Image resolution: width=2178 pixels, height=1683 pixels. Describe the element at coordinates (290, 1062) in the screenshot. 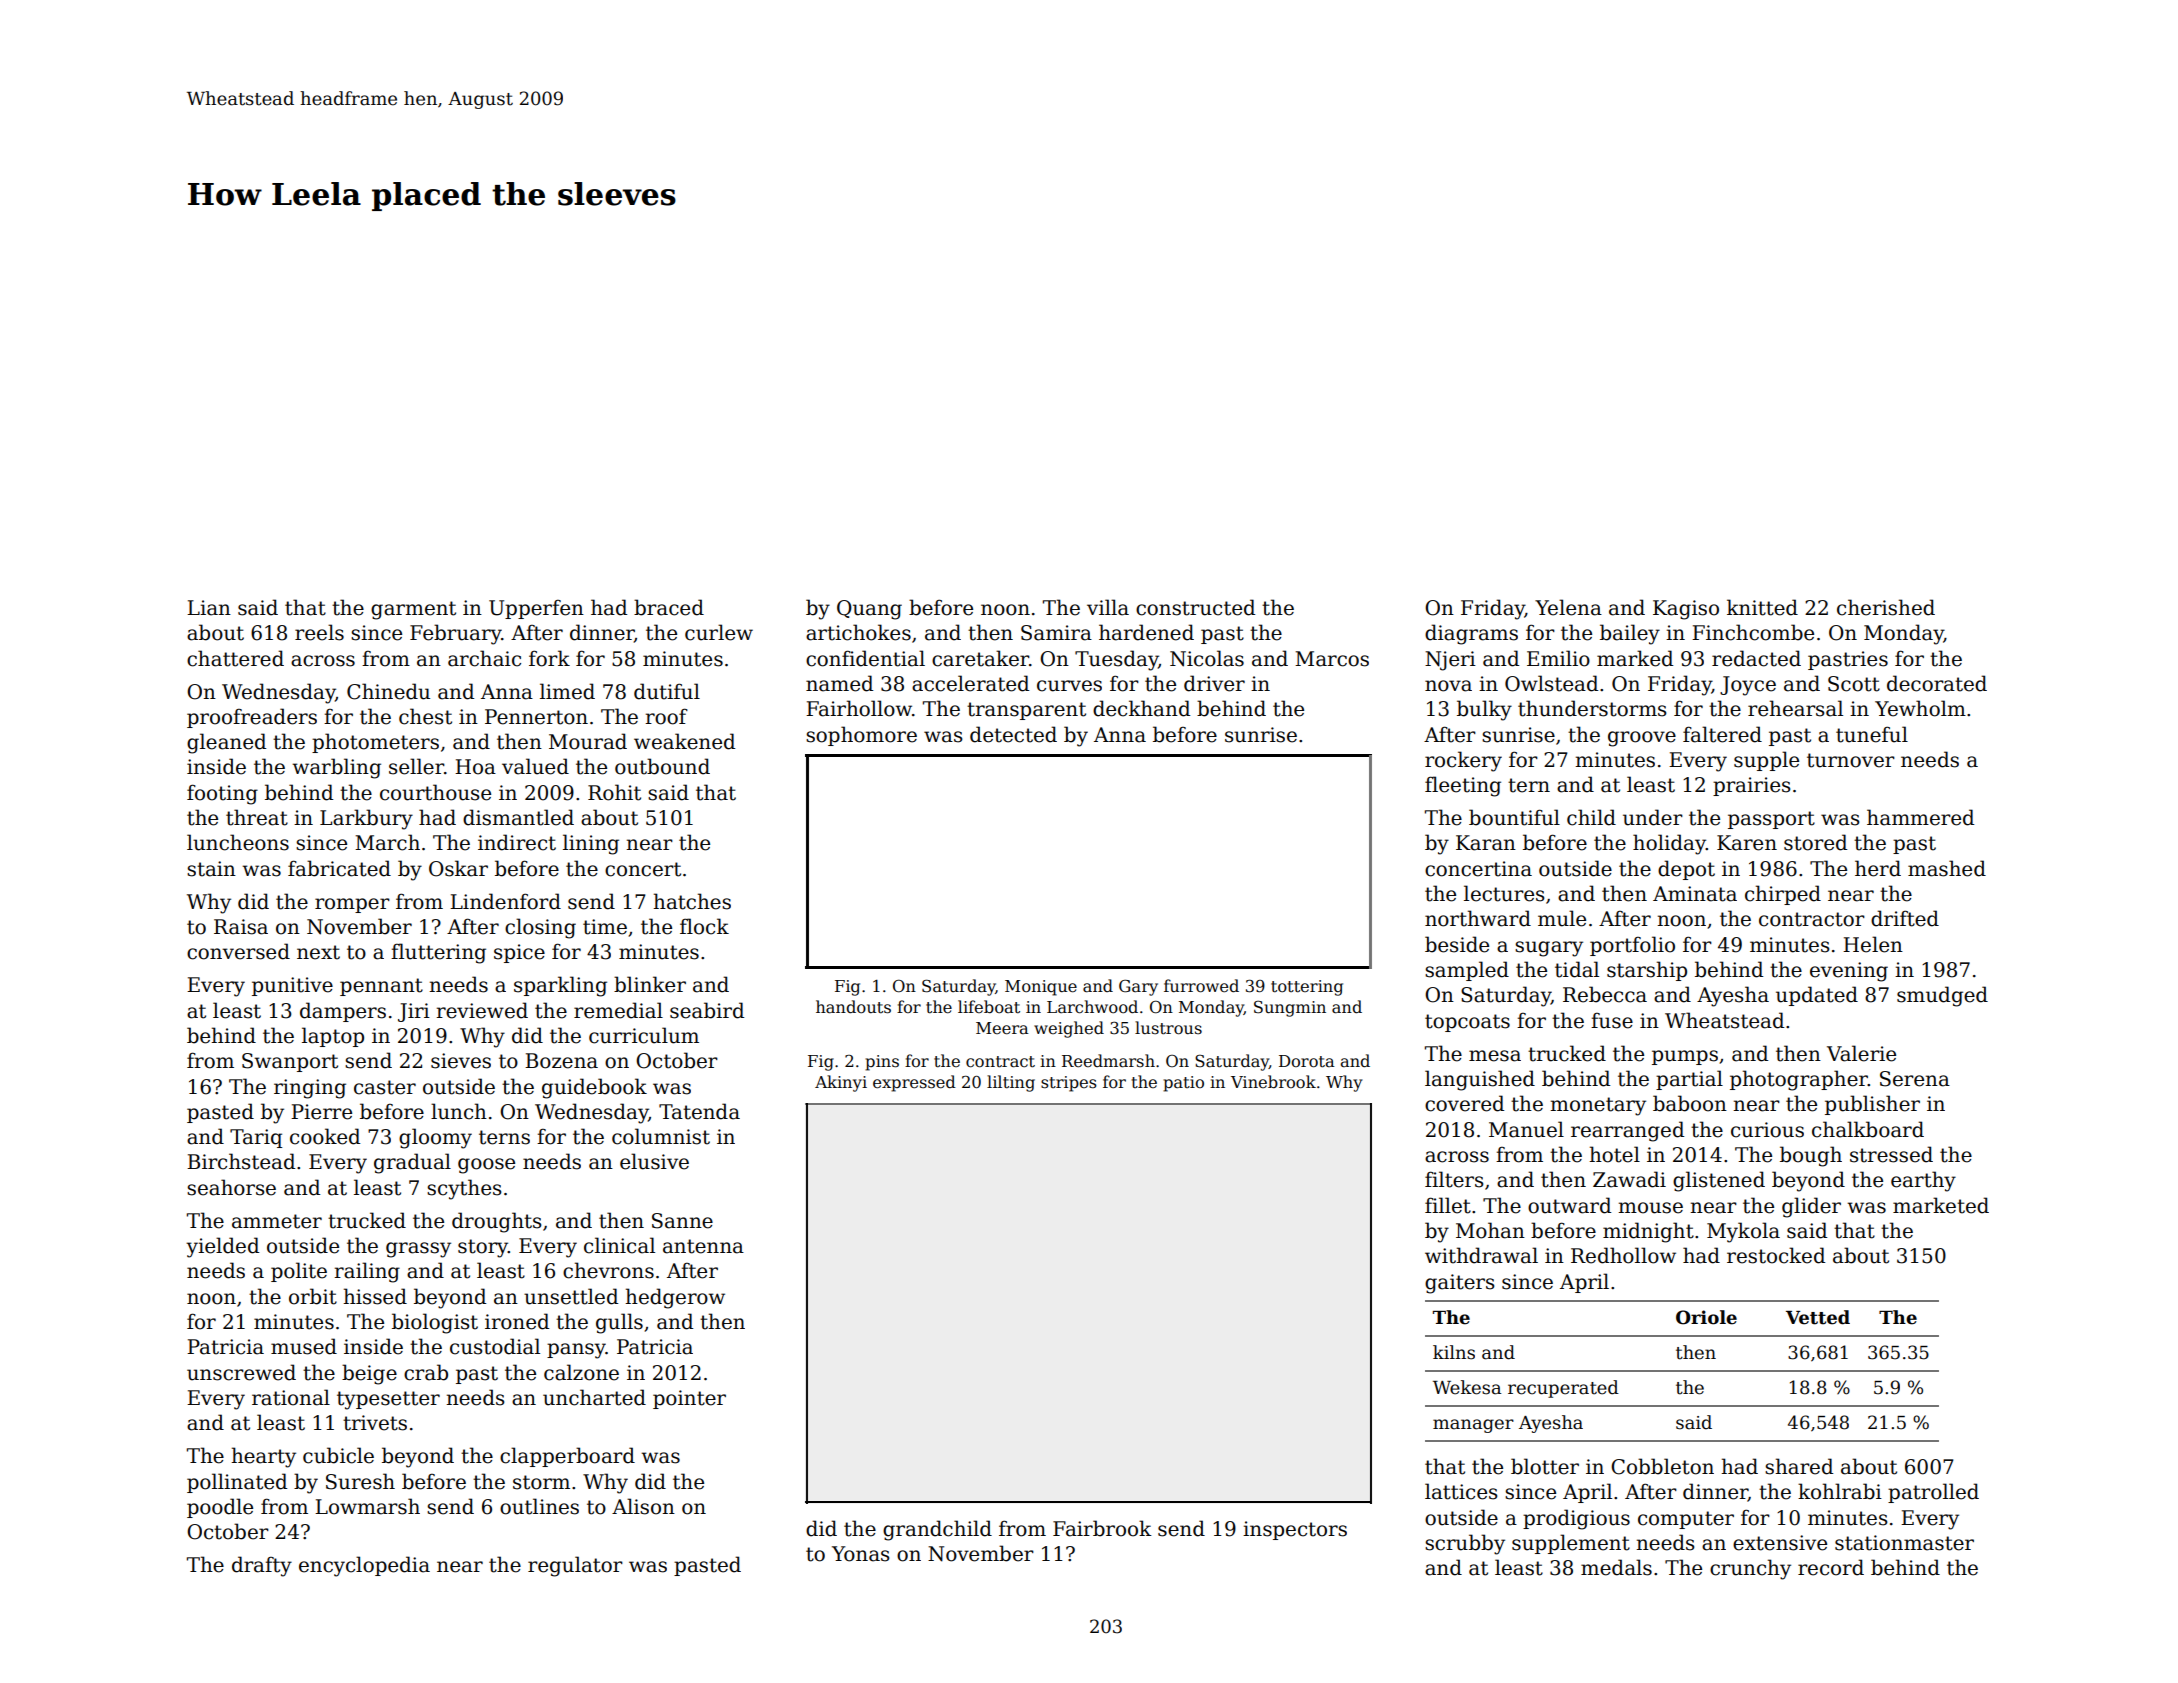

I see `Swanport` at that location.
